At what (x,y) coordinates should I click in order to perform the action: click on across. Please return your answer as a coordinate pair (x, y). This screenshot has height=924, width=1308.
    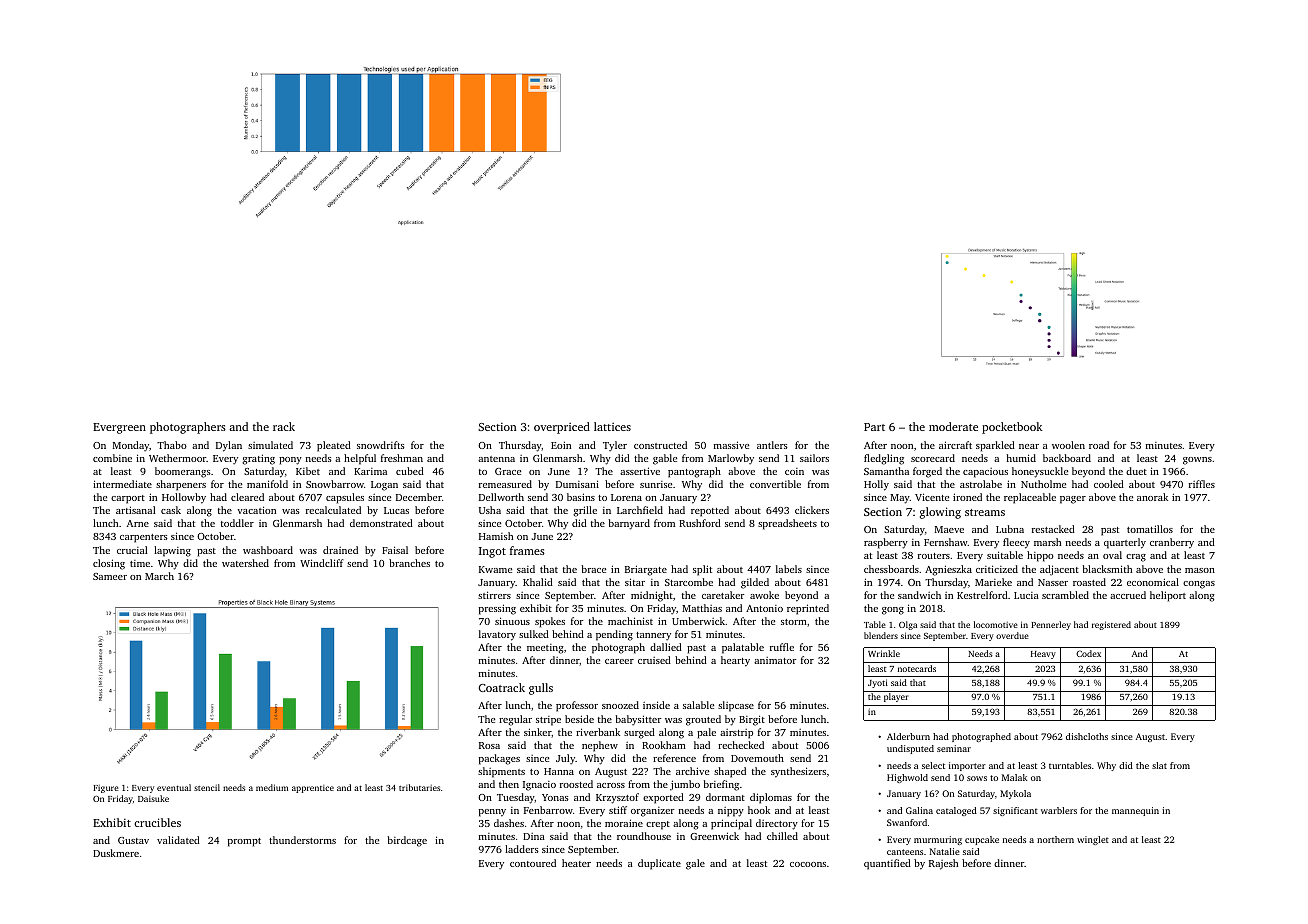
    Looking at the image, I should click on (611, 785).
